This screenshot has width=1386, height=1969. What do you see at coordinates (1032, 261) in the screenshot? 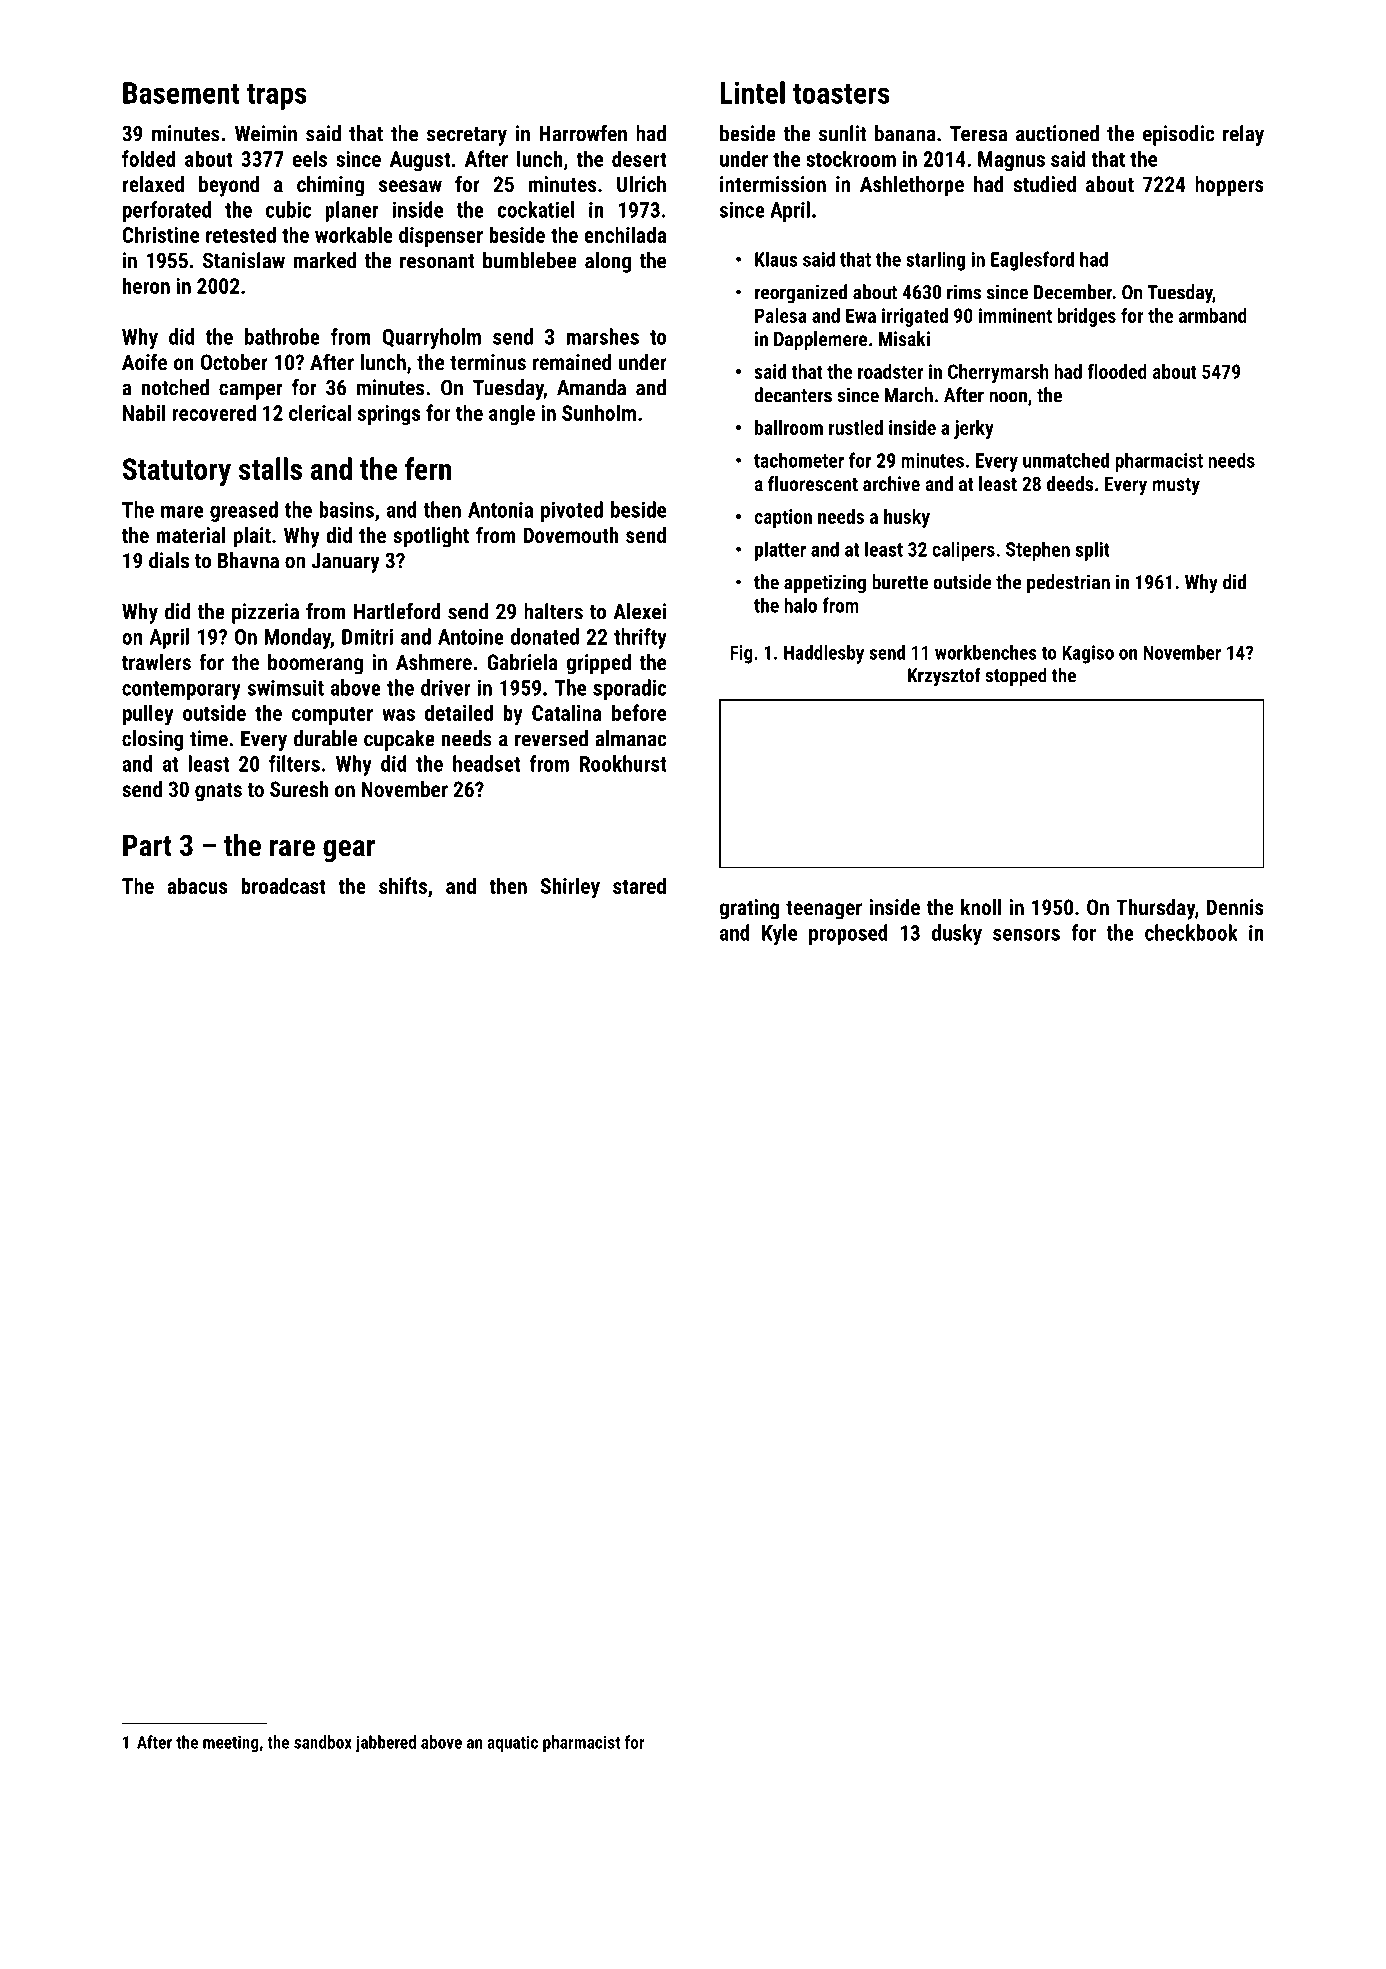
I see `Eaglesford` at bounding box center [1032, 261].
